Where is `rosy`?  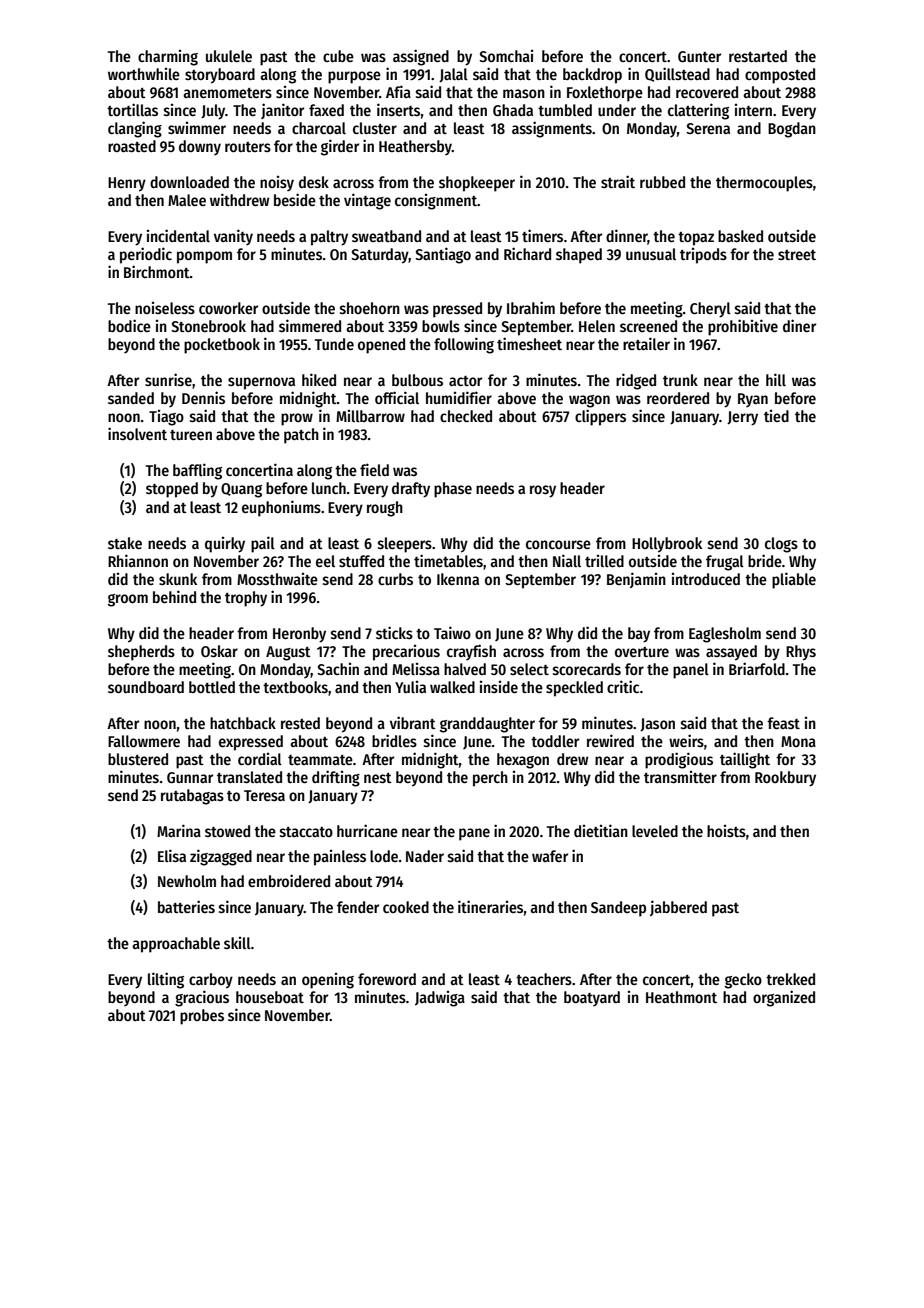
rosy is located at coordinates (543, 491).
